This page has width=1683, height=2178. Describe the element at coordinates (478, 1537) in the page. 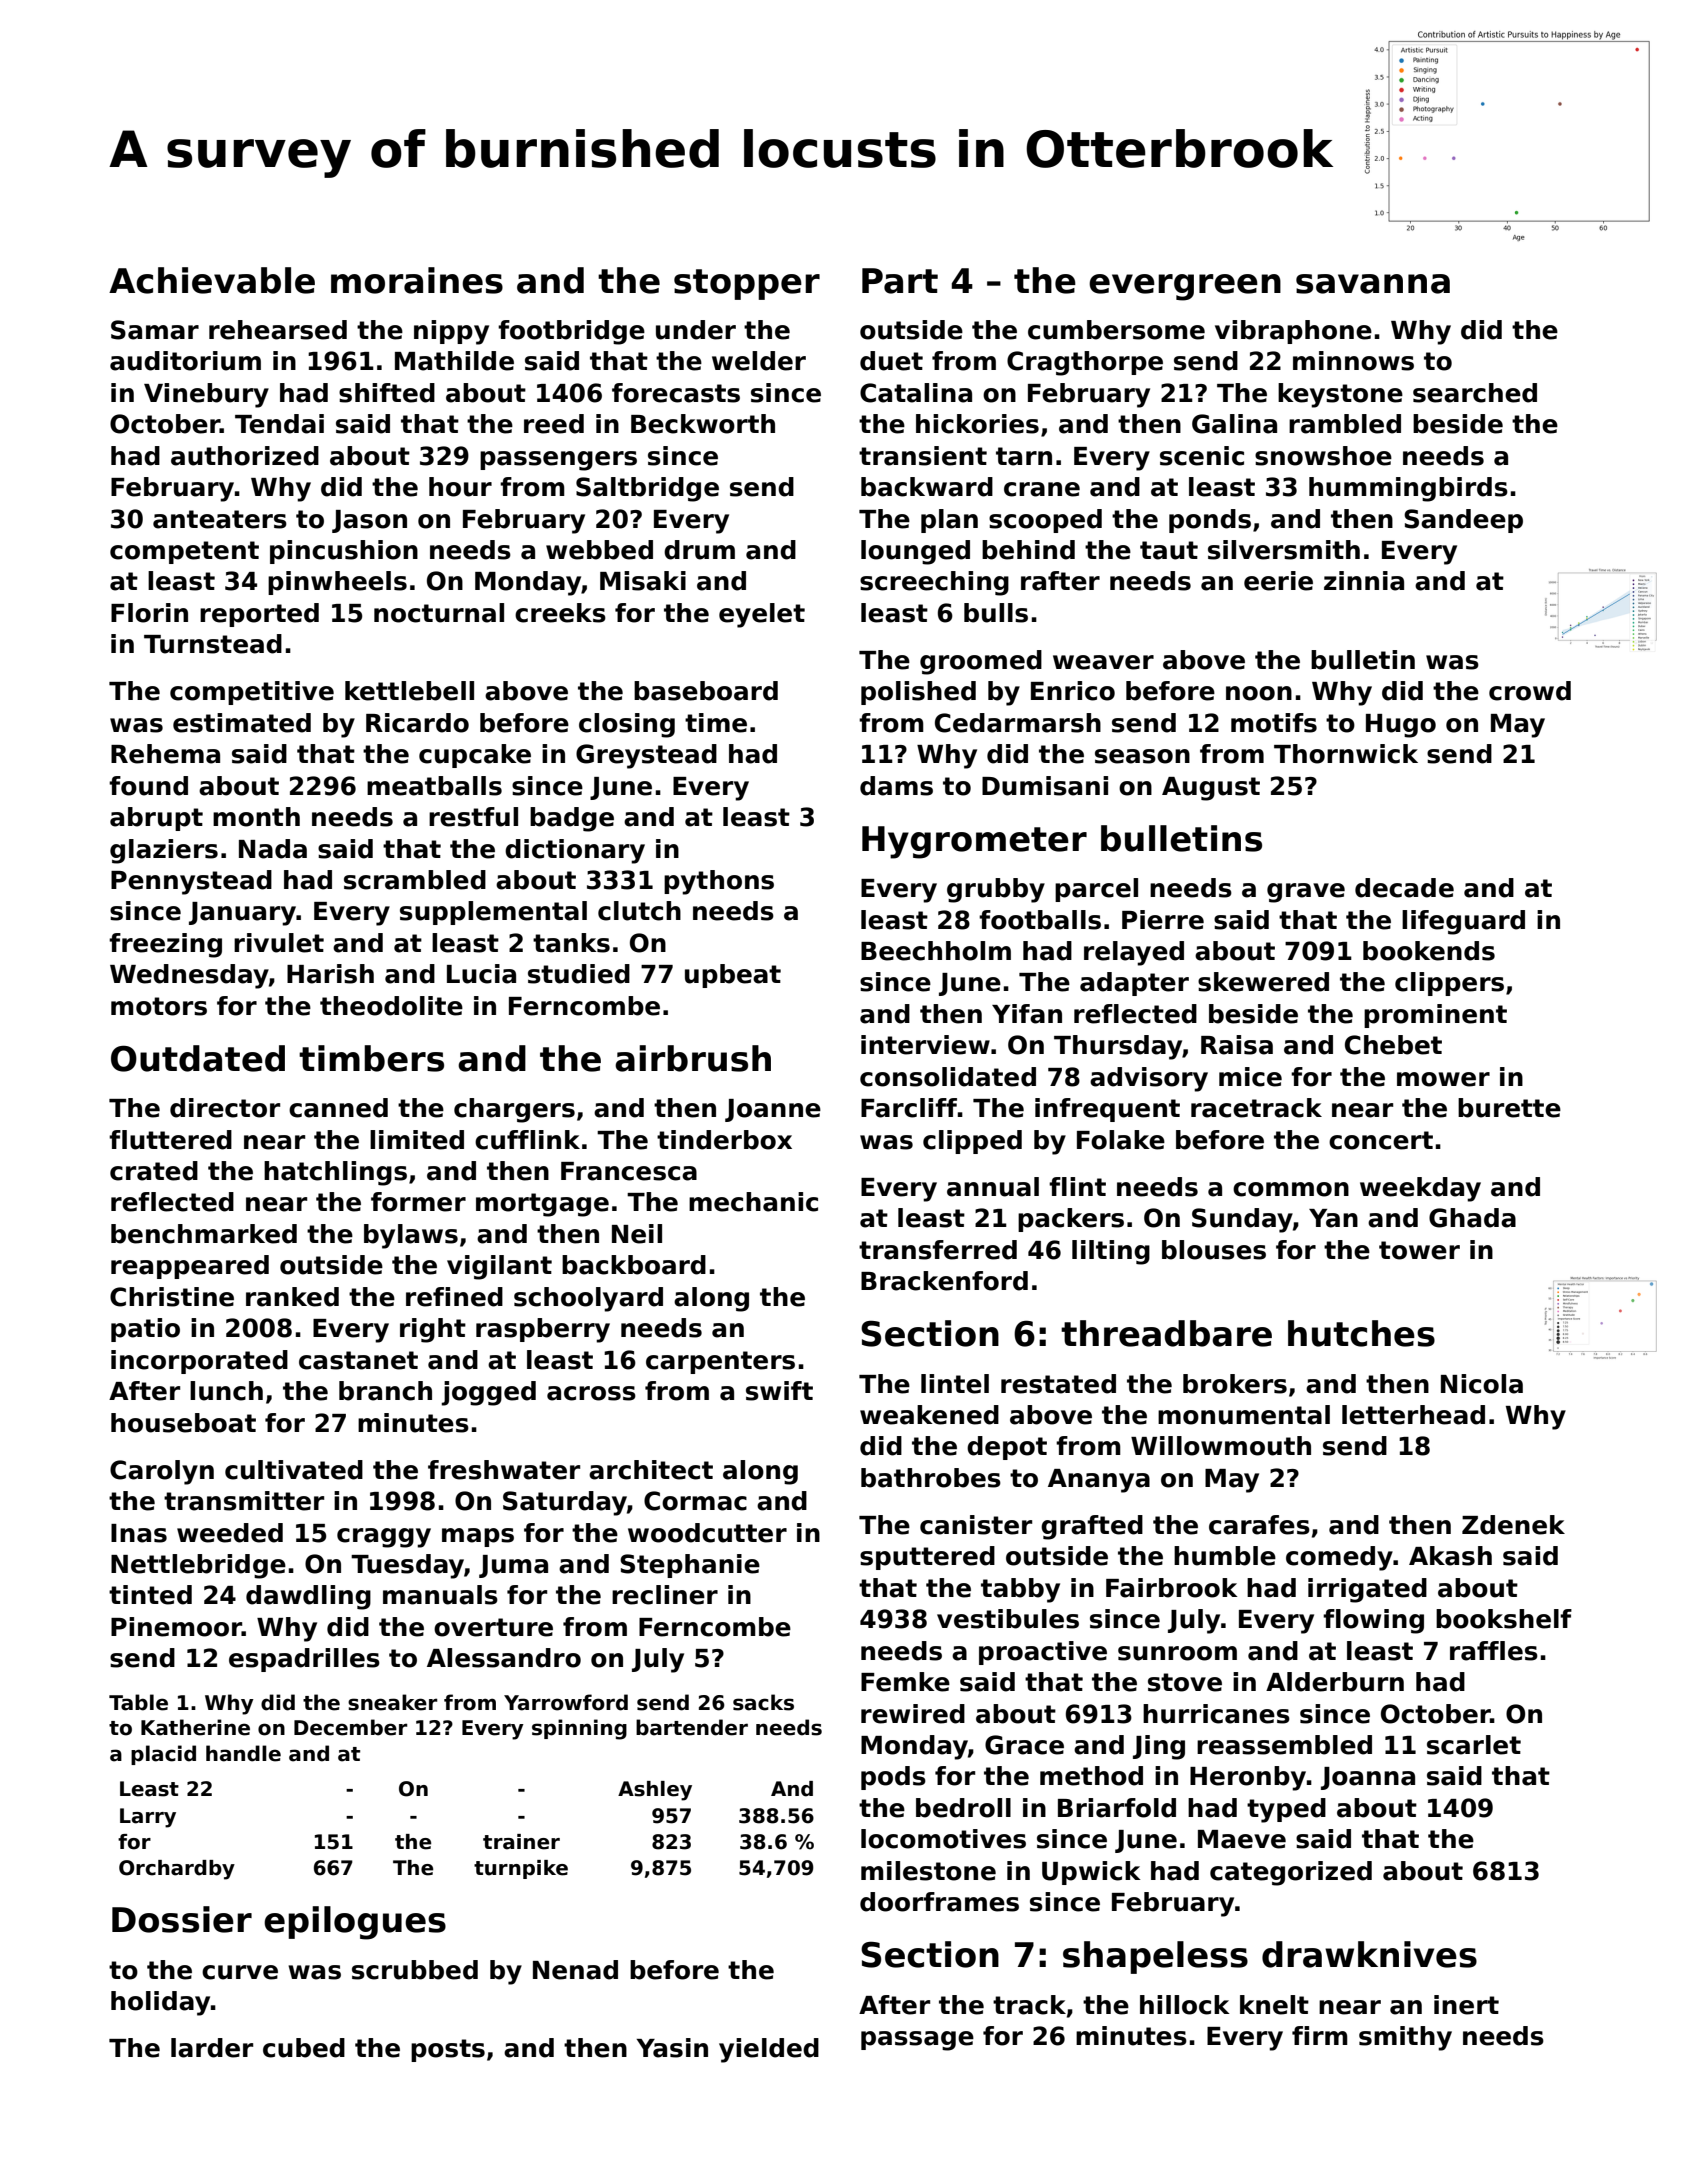

I see `maps` at that location.
